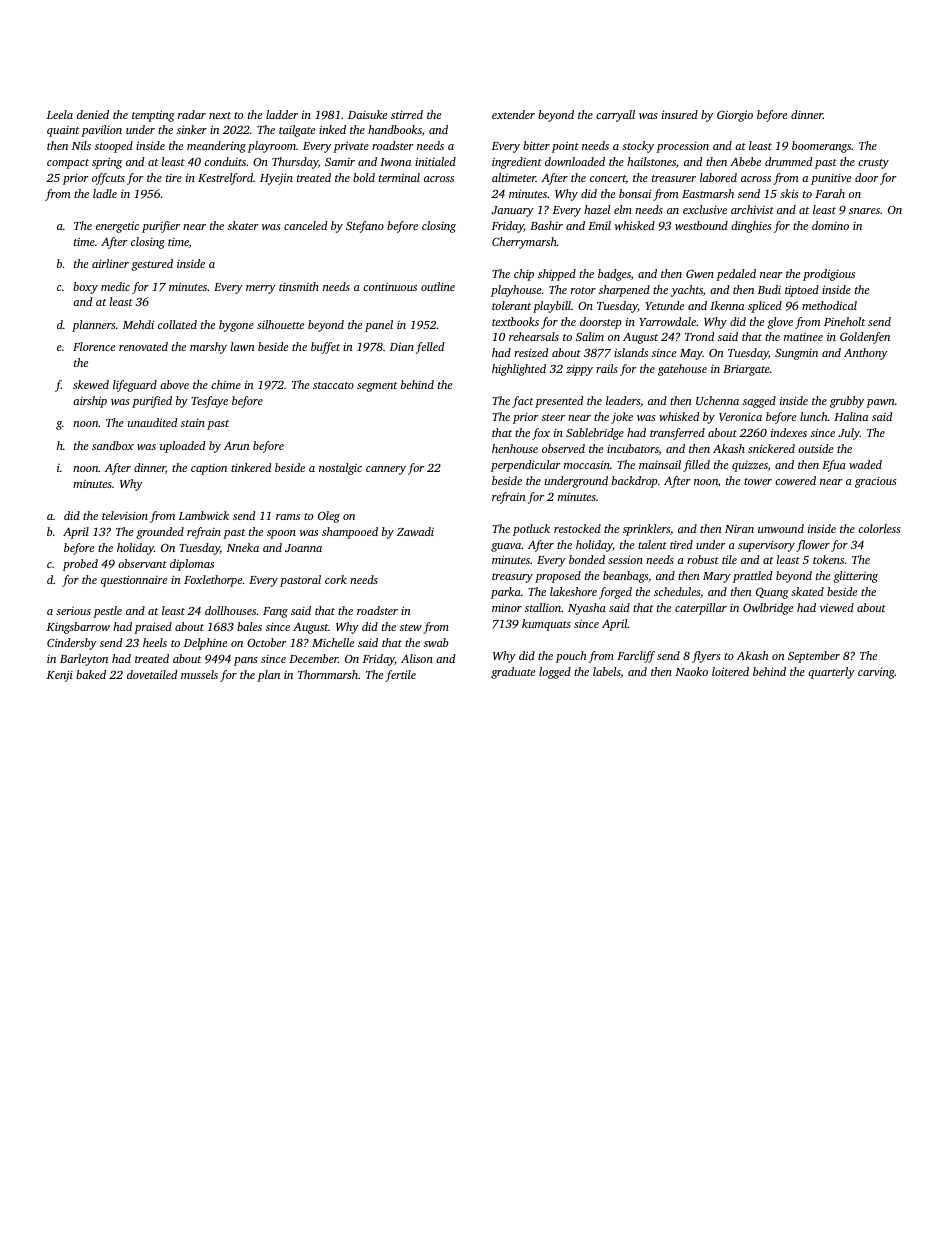 The image size is (952, 1233). I want to click on yachts, so click(687, 291).
